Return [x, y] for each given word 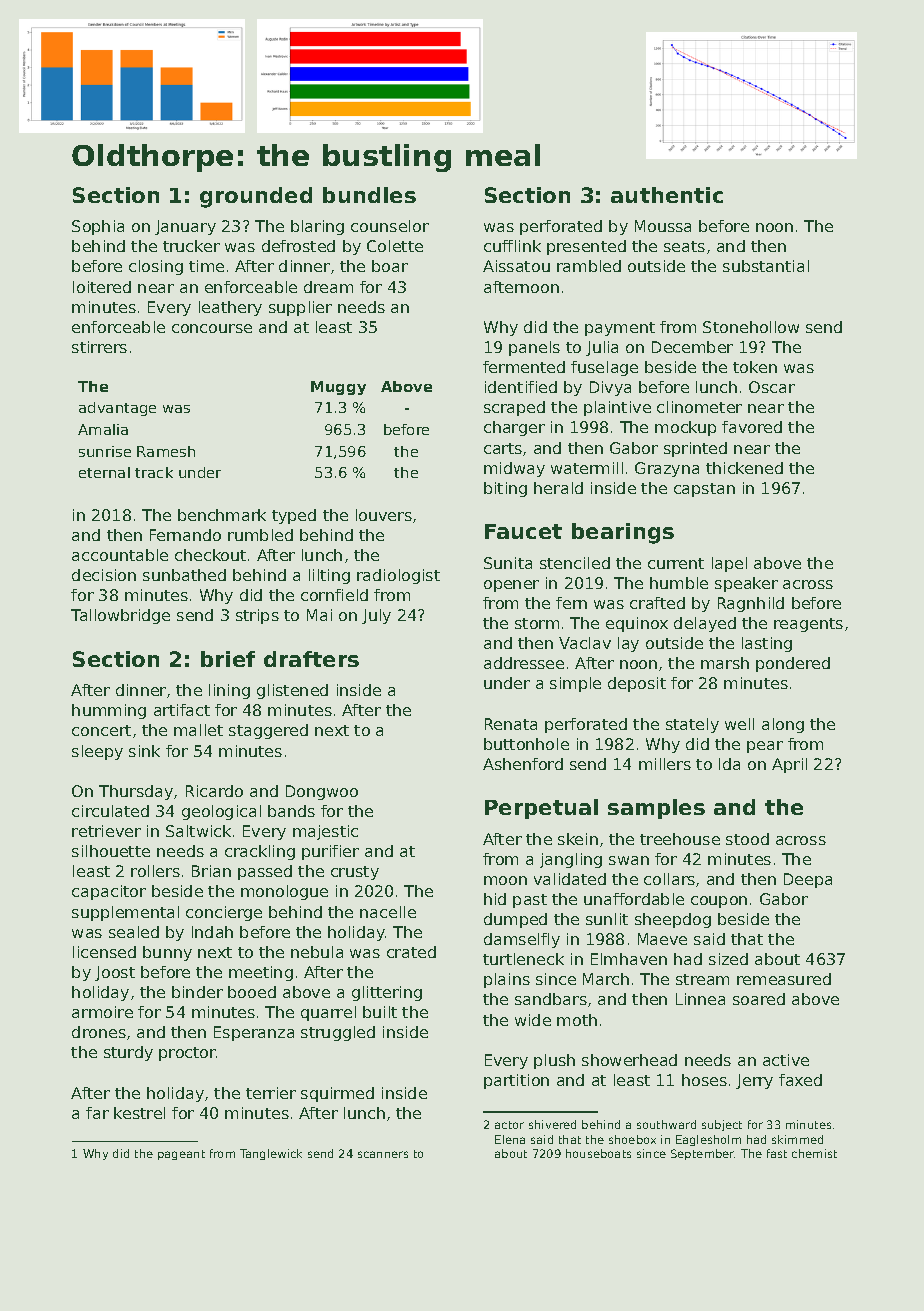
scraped [514, 408]
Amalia [103, 429]
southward [666, 1124]
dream [328, 287]
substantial [766, 266]
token [755, 367]
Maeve [662, 939]
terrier [271, 1093]
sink [144, 751]
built [380, 1012]
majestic [325, 832]
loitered [102, 287]
